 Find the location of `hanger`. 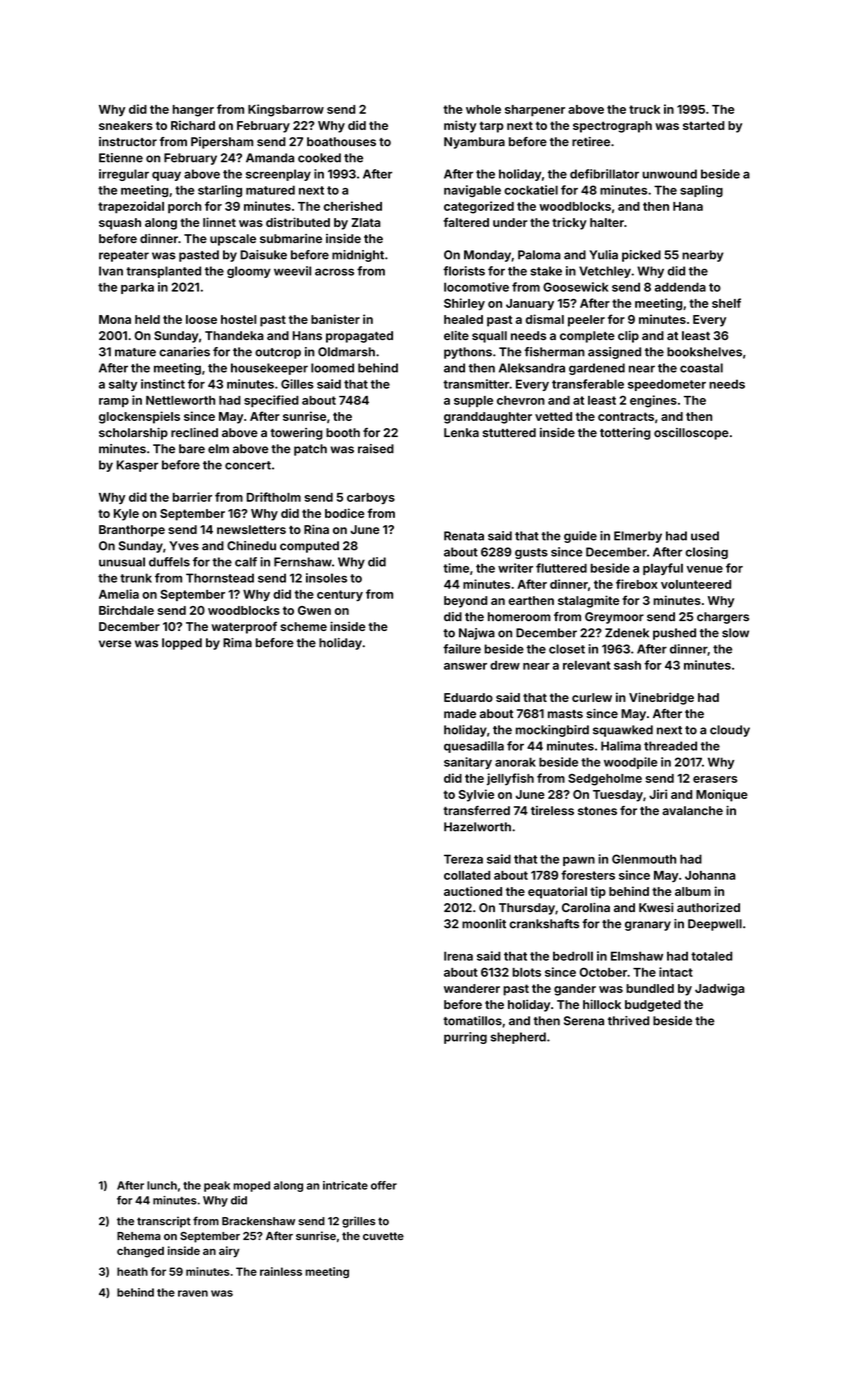

hanger is located at coordinates (193, 111).
